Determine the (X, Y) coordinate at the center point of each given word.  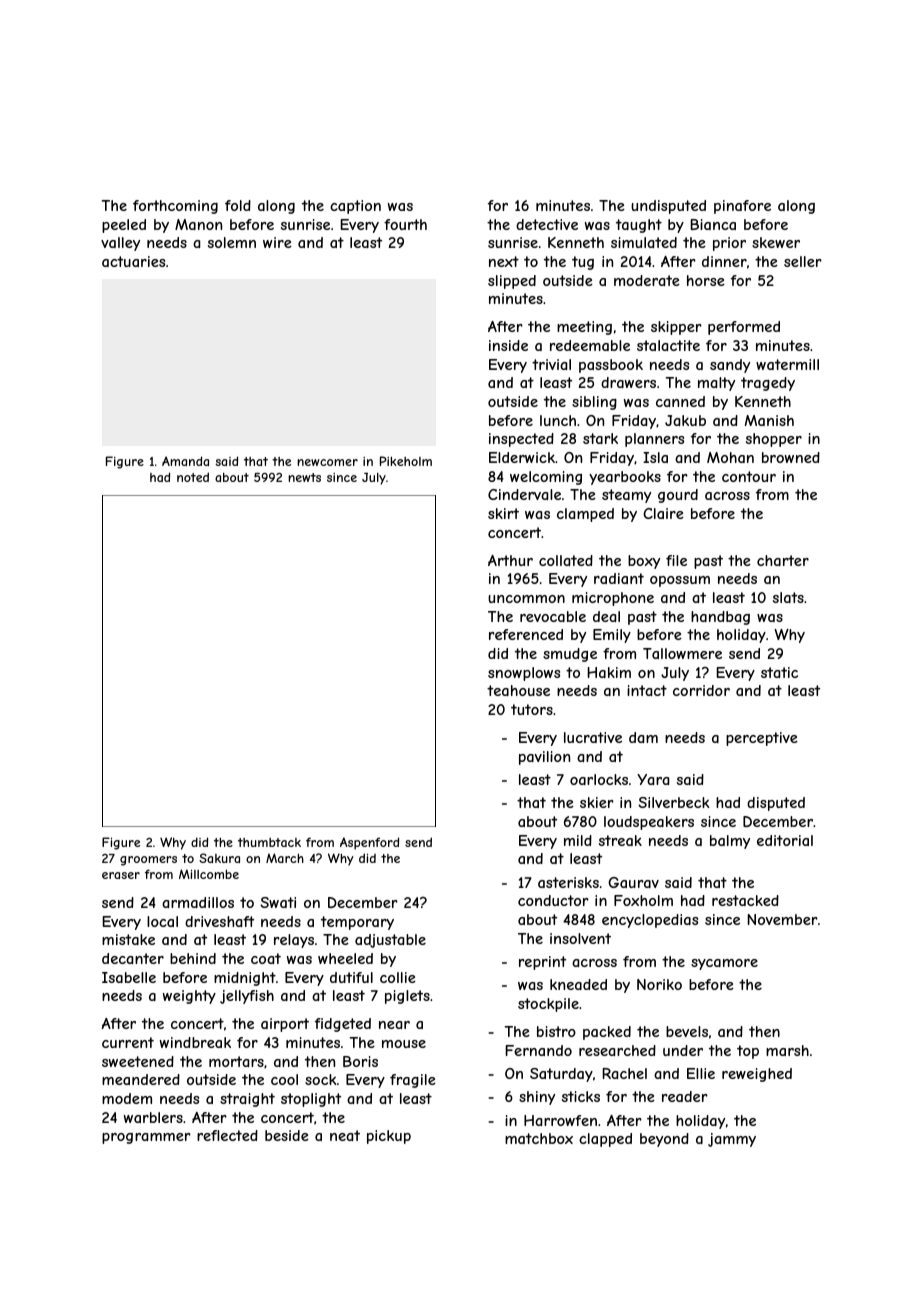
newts (304, 477)
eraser (121, 875)
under (683, 1050)
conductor (553, 900)
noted (193, 477)
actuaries (133, 261)
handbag (720, 618)
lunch (558, 420)
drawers (628, 382)
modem (127, 1098)
